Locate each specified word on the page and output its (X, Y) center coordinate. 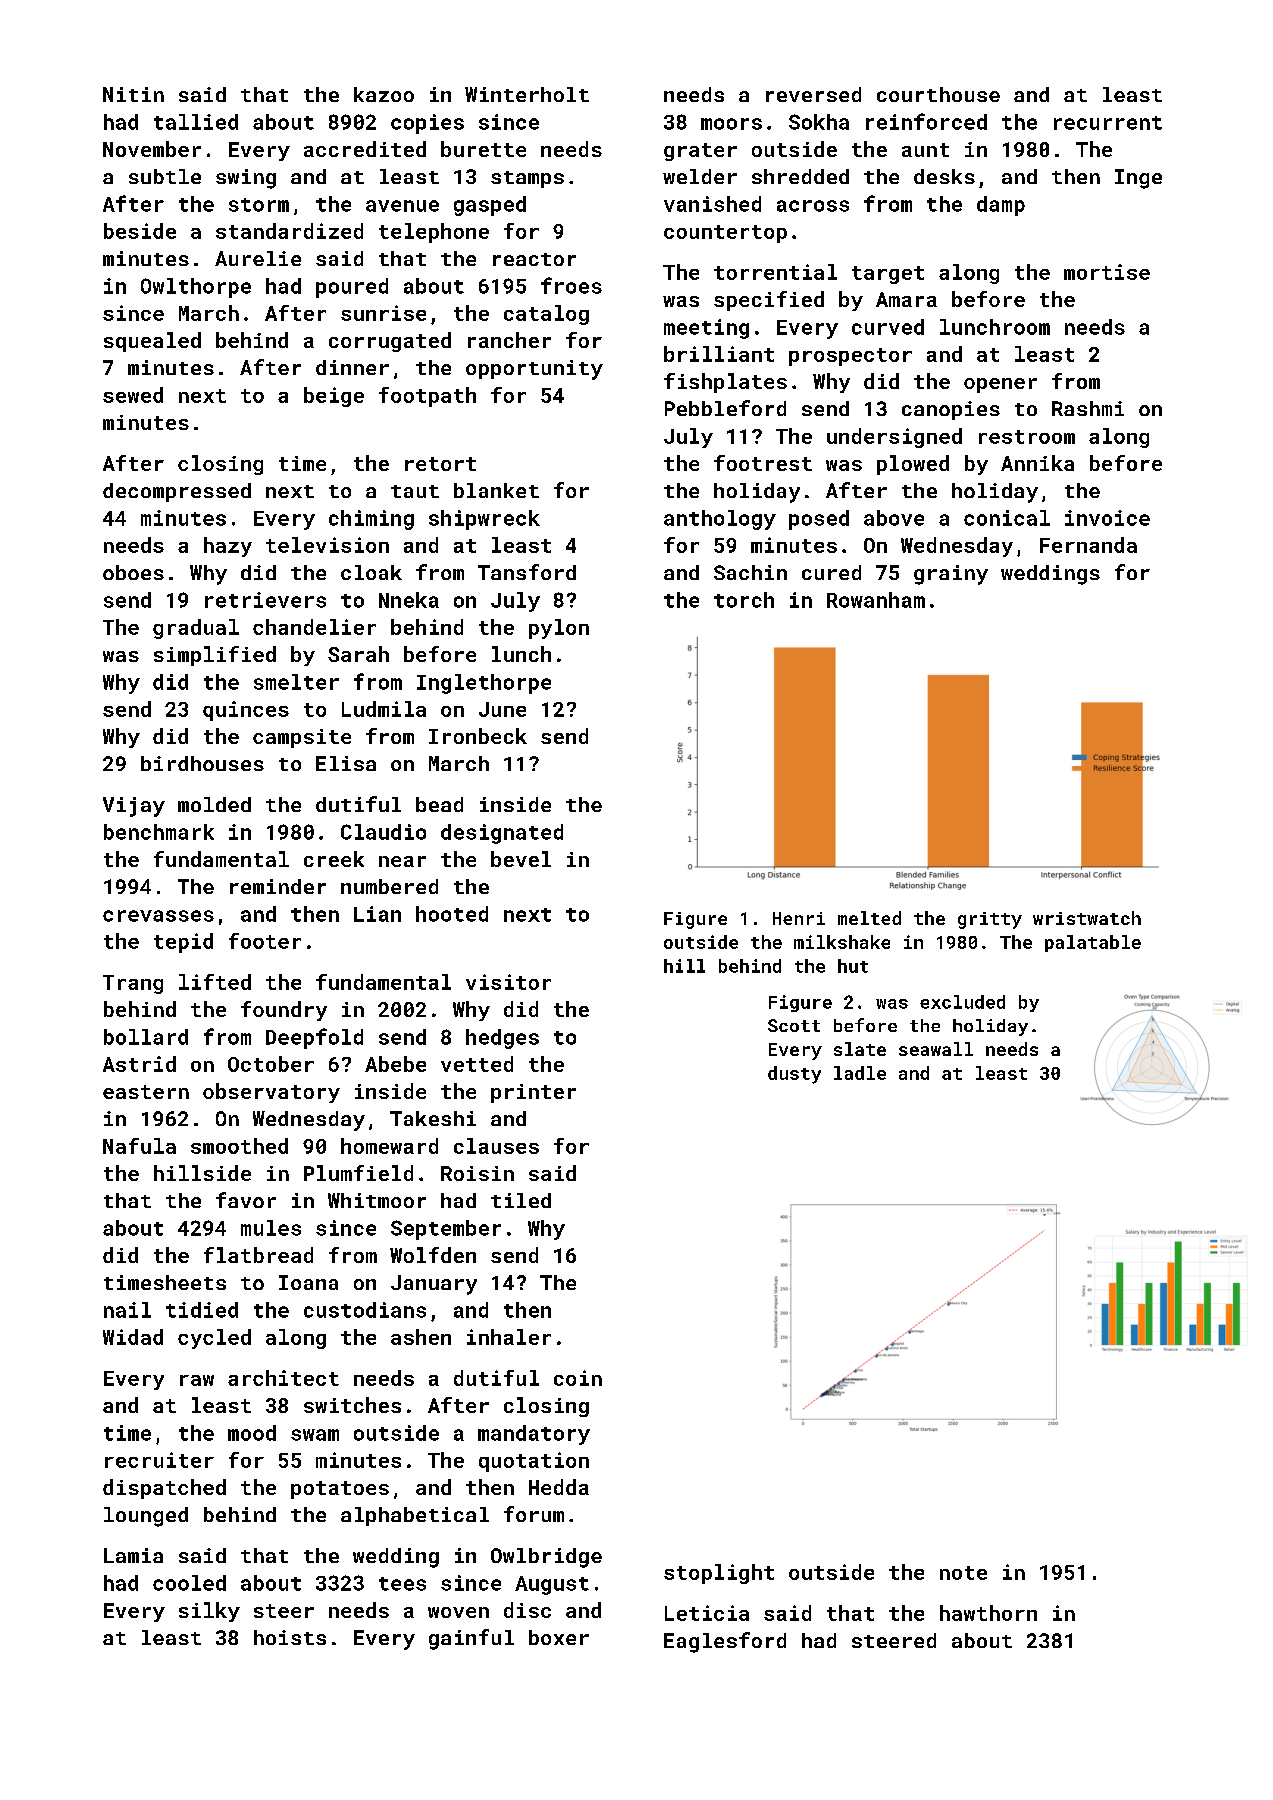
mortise (1107, 272)
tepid (183, 943)
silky (209, 1612)
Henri (799, 918)
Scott (794, 1025)
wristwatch (1087, 918)
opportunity (534, 370)
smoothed (239, 1146)
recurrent (1108, 123)
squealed (152, 342)
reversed (813, 94)
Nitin (133, 94)
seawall (936, 1049)
